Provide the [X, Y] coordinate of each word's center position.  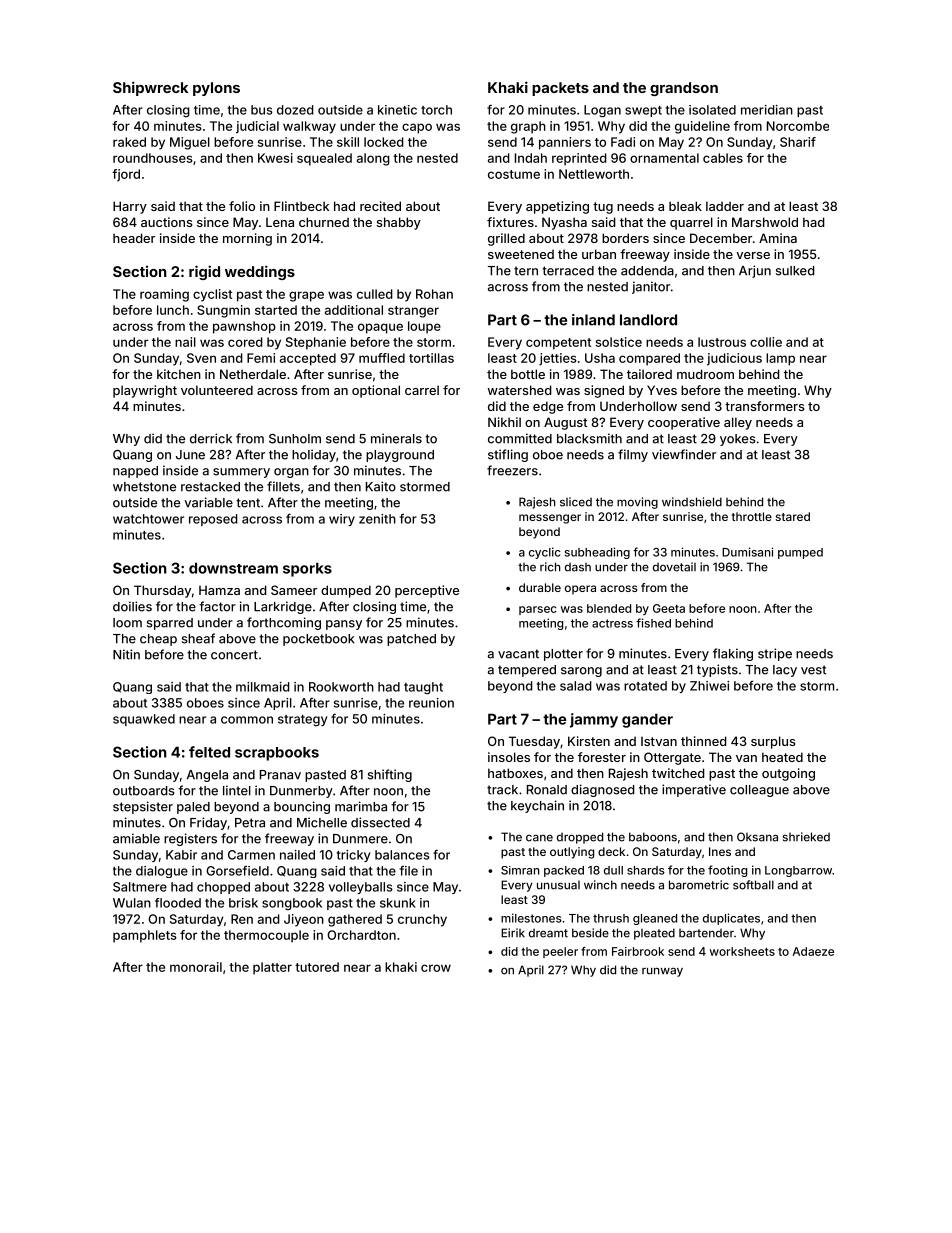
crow [436, 968]
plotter [563, 655]
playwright [145, 391]
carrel [422, 390]
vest [813, 670]
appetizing [557, 207]
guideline [702, 127]
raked [129, 142]
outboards [144, 791]
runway [662, 972]
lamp [780, 359]
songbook [292, 904]
